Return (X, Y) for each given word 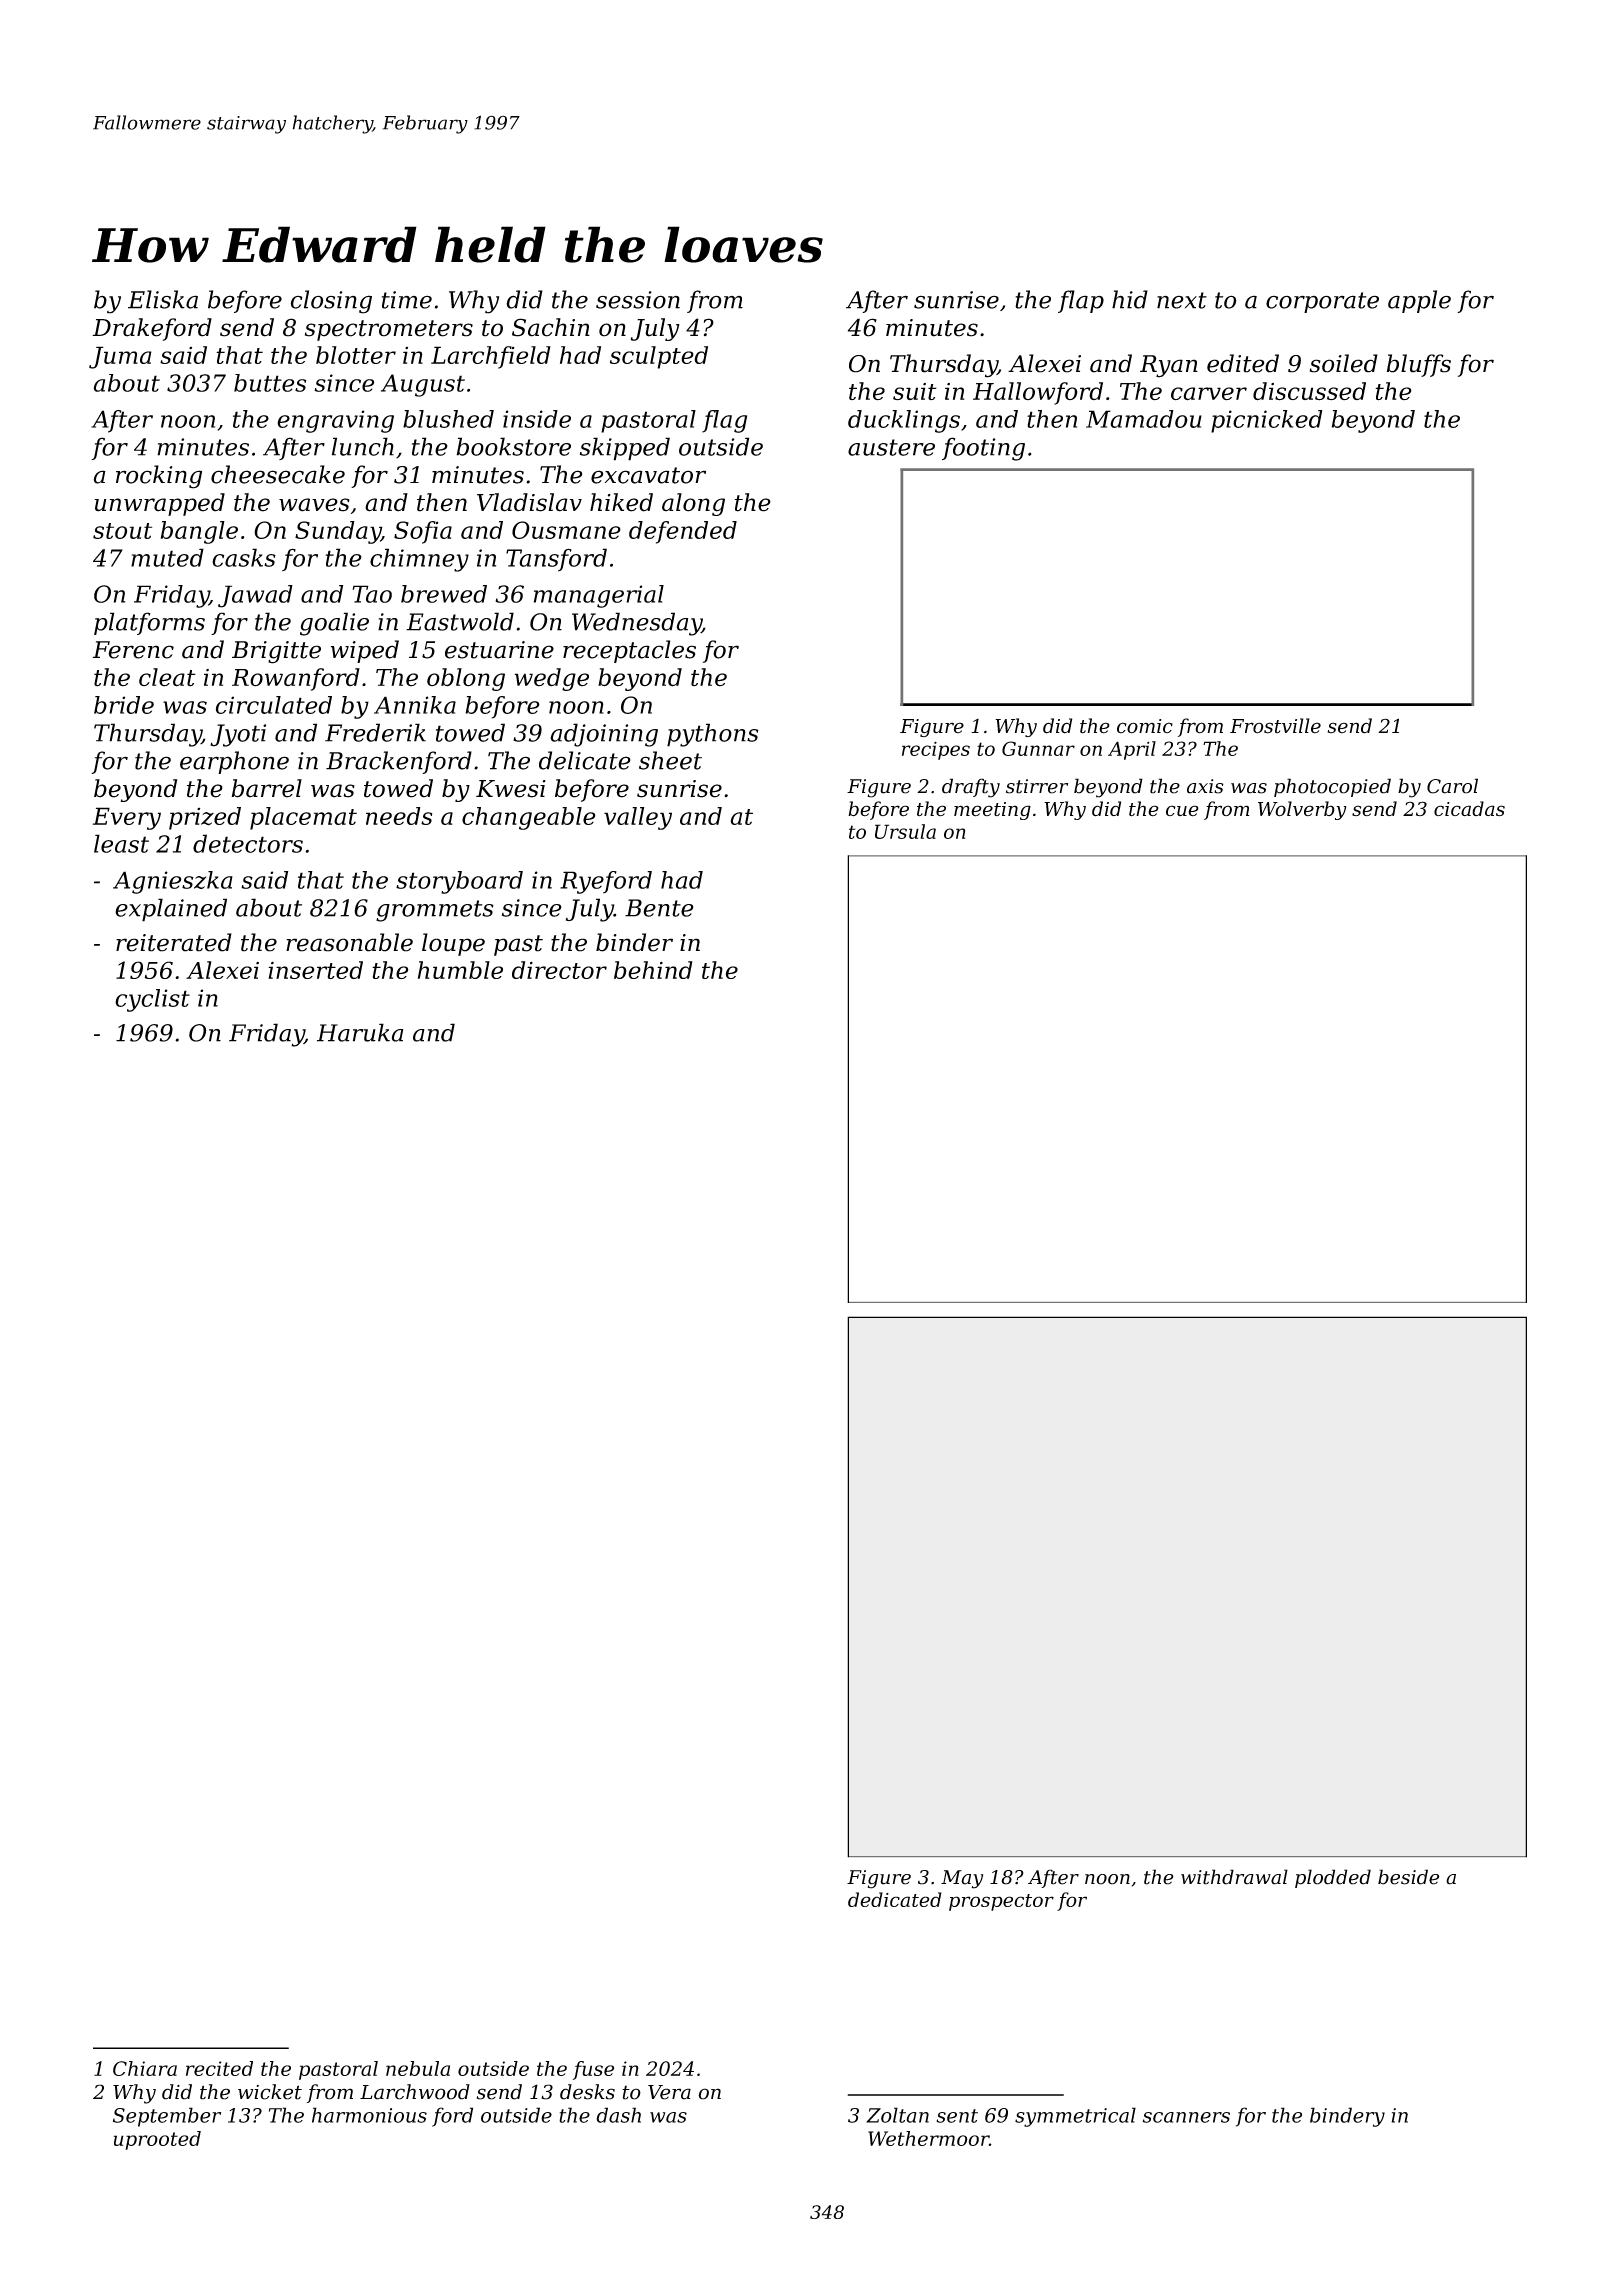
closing (331, 302)
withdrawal (1234, 1877)
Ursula (905, 831)
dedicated (895, 1899)
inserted (315, 970)
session (638, 300)
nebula (418, 2068)
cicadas (1469, 809)
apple (1419, 301)
